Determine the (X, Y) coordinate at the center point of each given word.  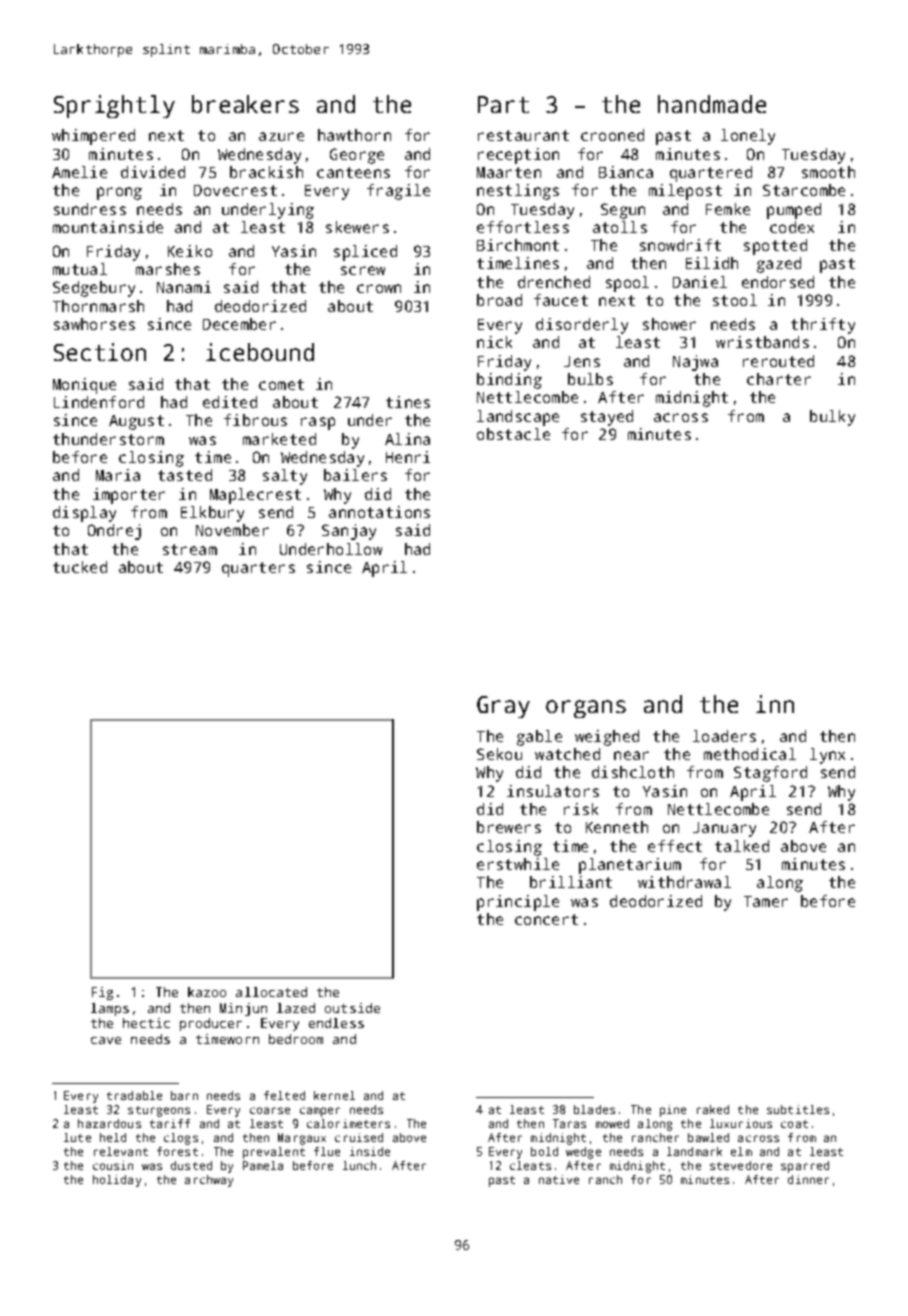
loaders (724, 736)
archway (209, 1181)
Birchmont (518, 245)
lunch (359, 1165)
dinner (808, 1179)
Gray (503, 707)
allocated (271, 992)
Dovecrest (235, 190)
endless (336, 1023)
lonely (748, 137)
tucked (80, 567)
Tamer (766, 901)
